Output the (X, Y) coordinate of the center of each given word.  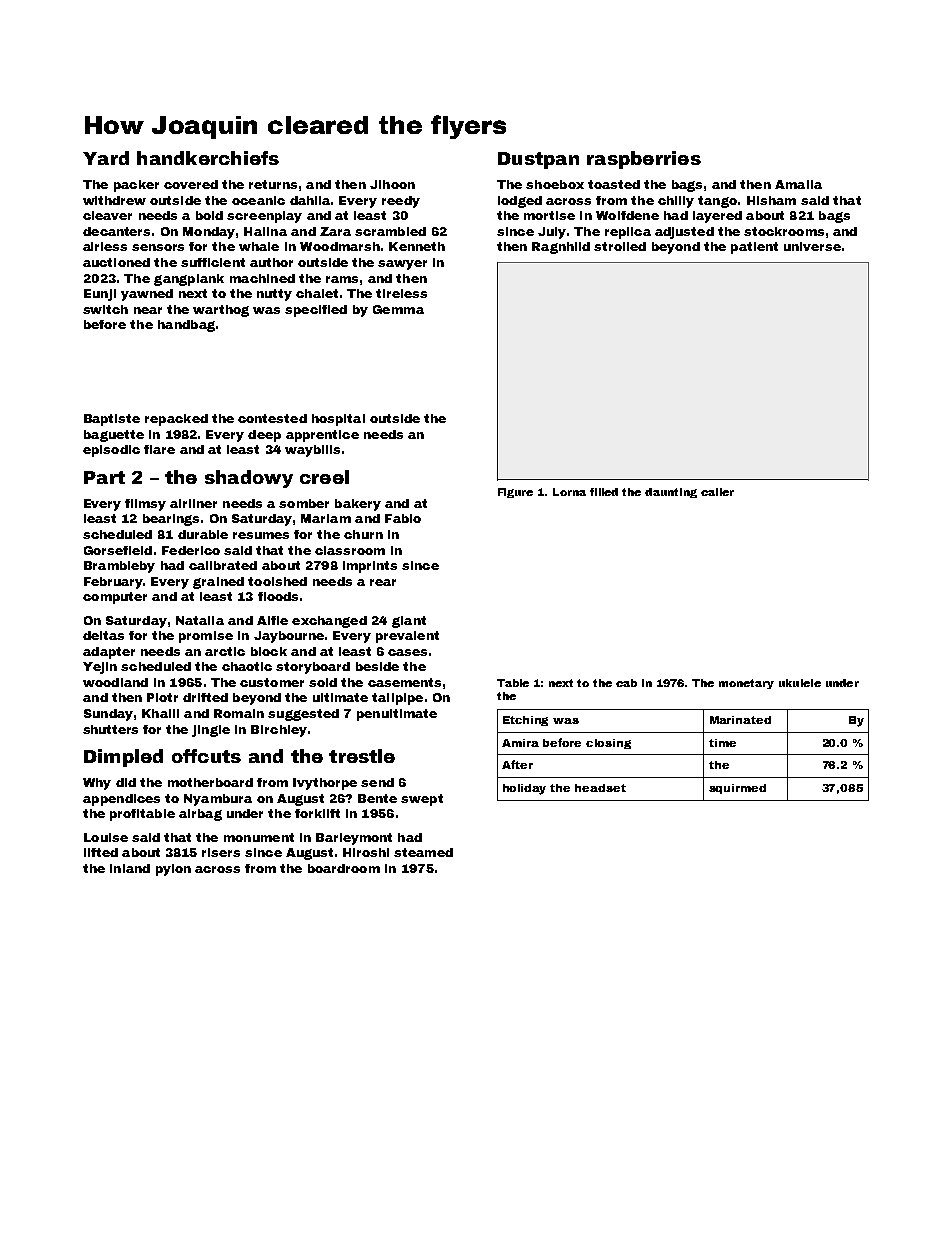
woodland (115, 682)
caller (717, 492)
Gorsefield (118, 550)
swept (422, 800)
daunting (671, 493)
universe (812, 246)
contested (272, 418)
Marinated (740, 720)
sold (323, 682)
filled (604, 492)
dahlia (310, 200)
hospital (338, 420)
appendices (121, 800)
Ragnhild (561, 248)
